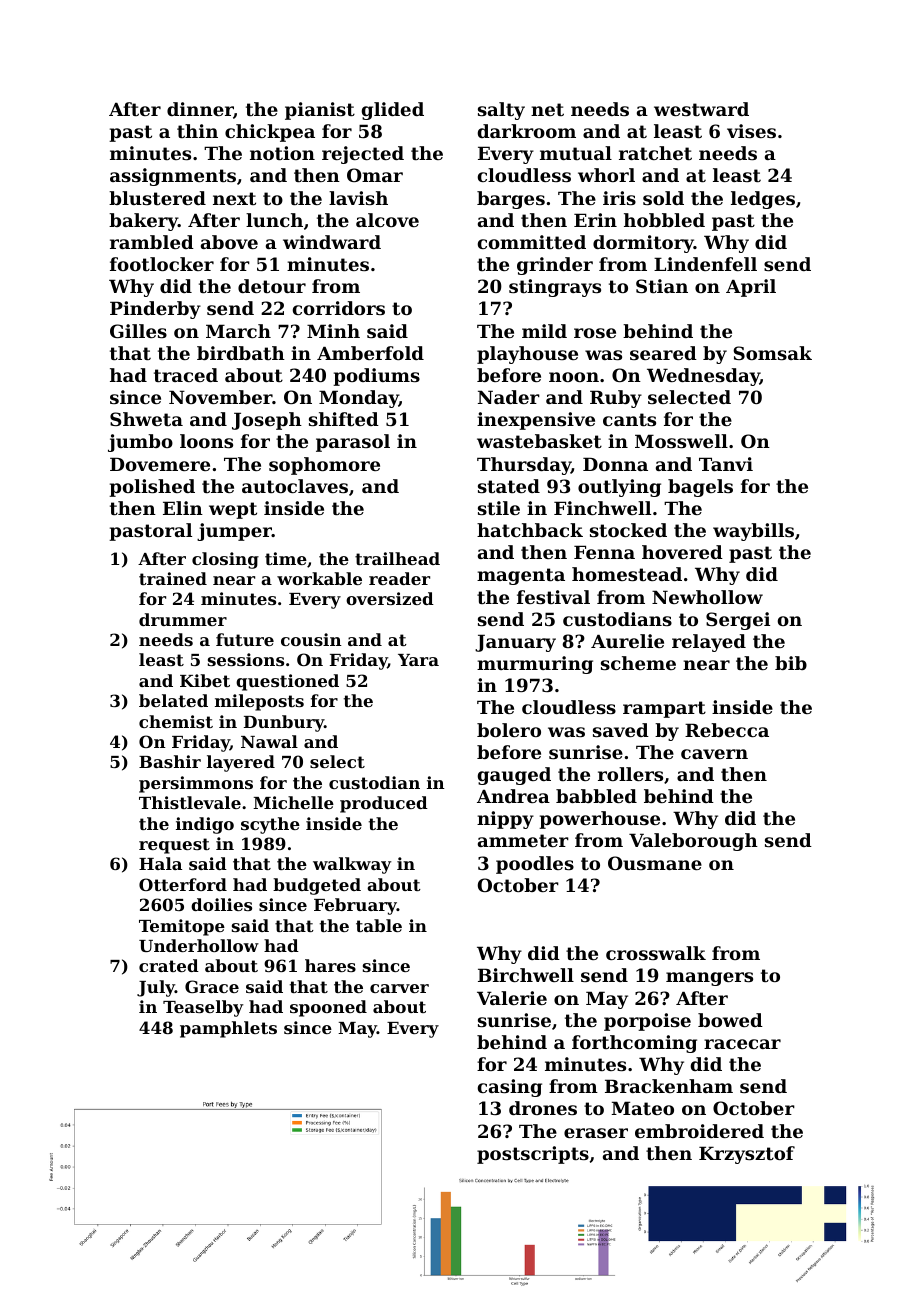 Image resolution: width=924 pixels, height=1311 pixels. I want to click on produced, so click(384, 804).
